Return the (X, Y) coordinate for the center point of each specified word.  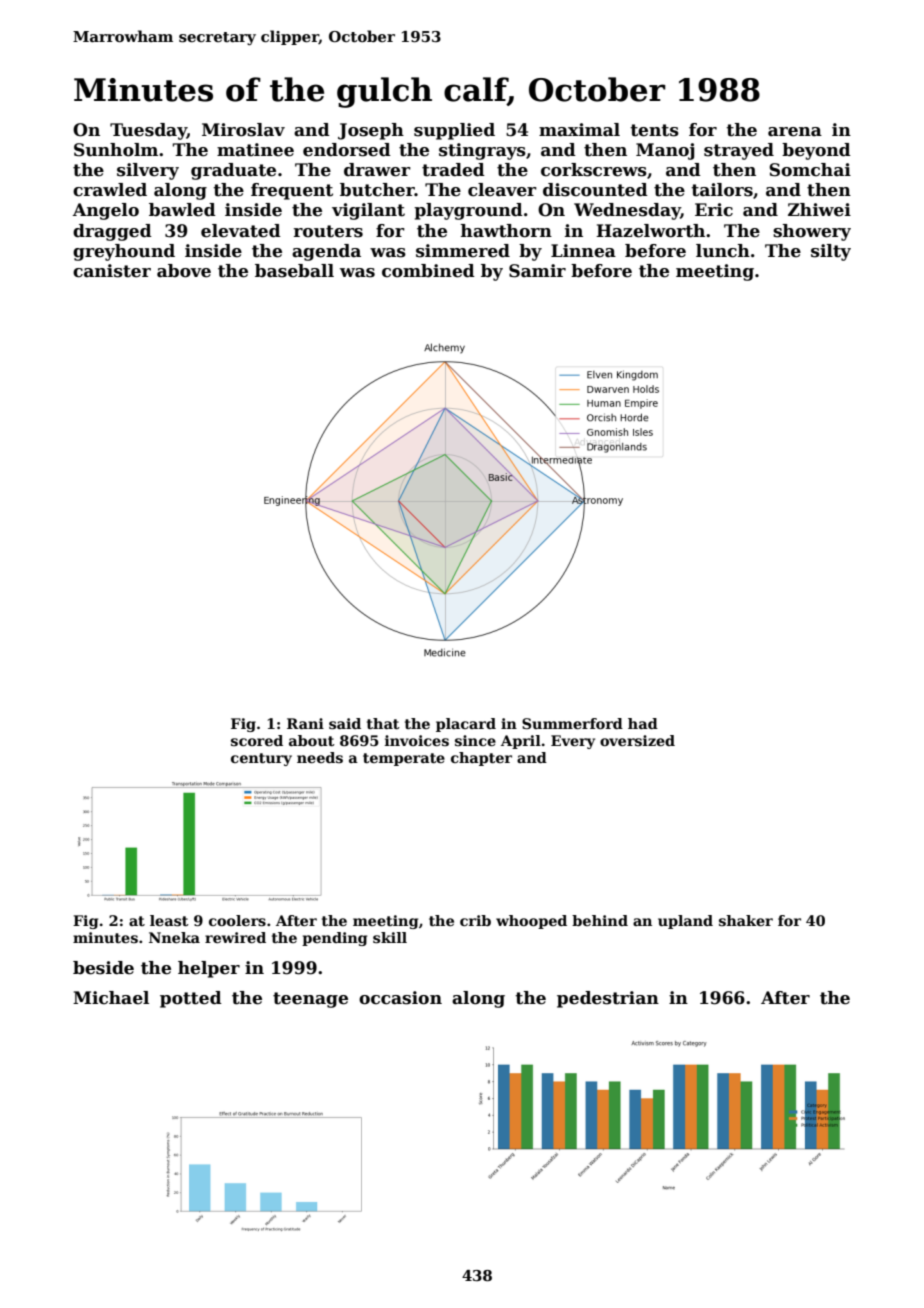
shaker (746, 920)
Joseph (371, 131)
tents (654, 130)
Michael (111, 998)
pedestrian (608, 999)
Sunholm (116, 150)
